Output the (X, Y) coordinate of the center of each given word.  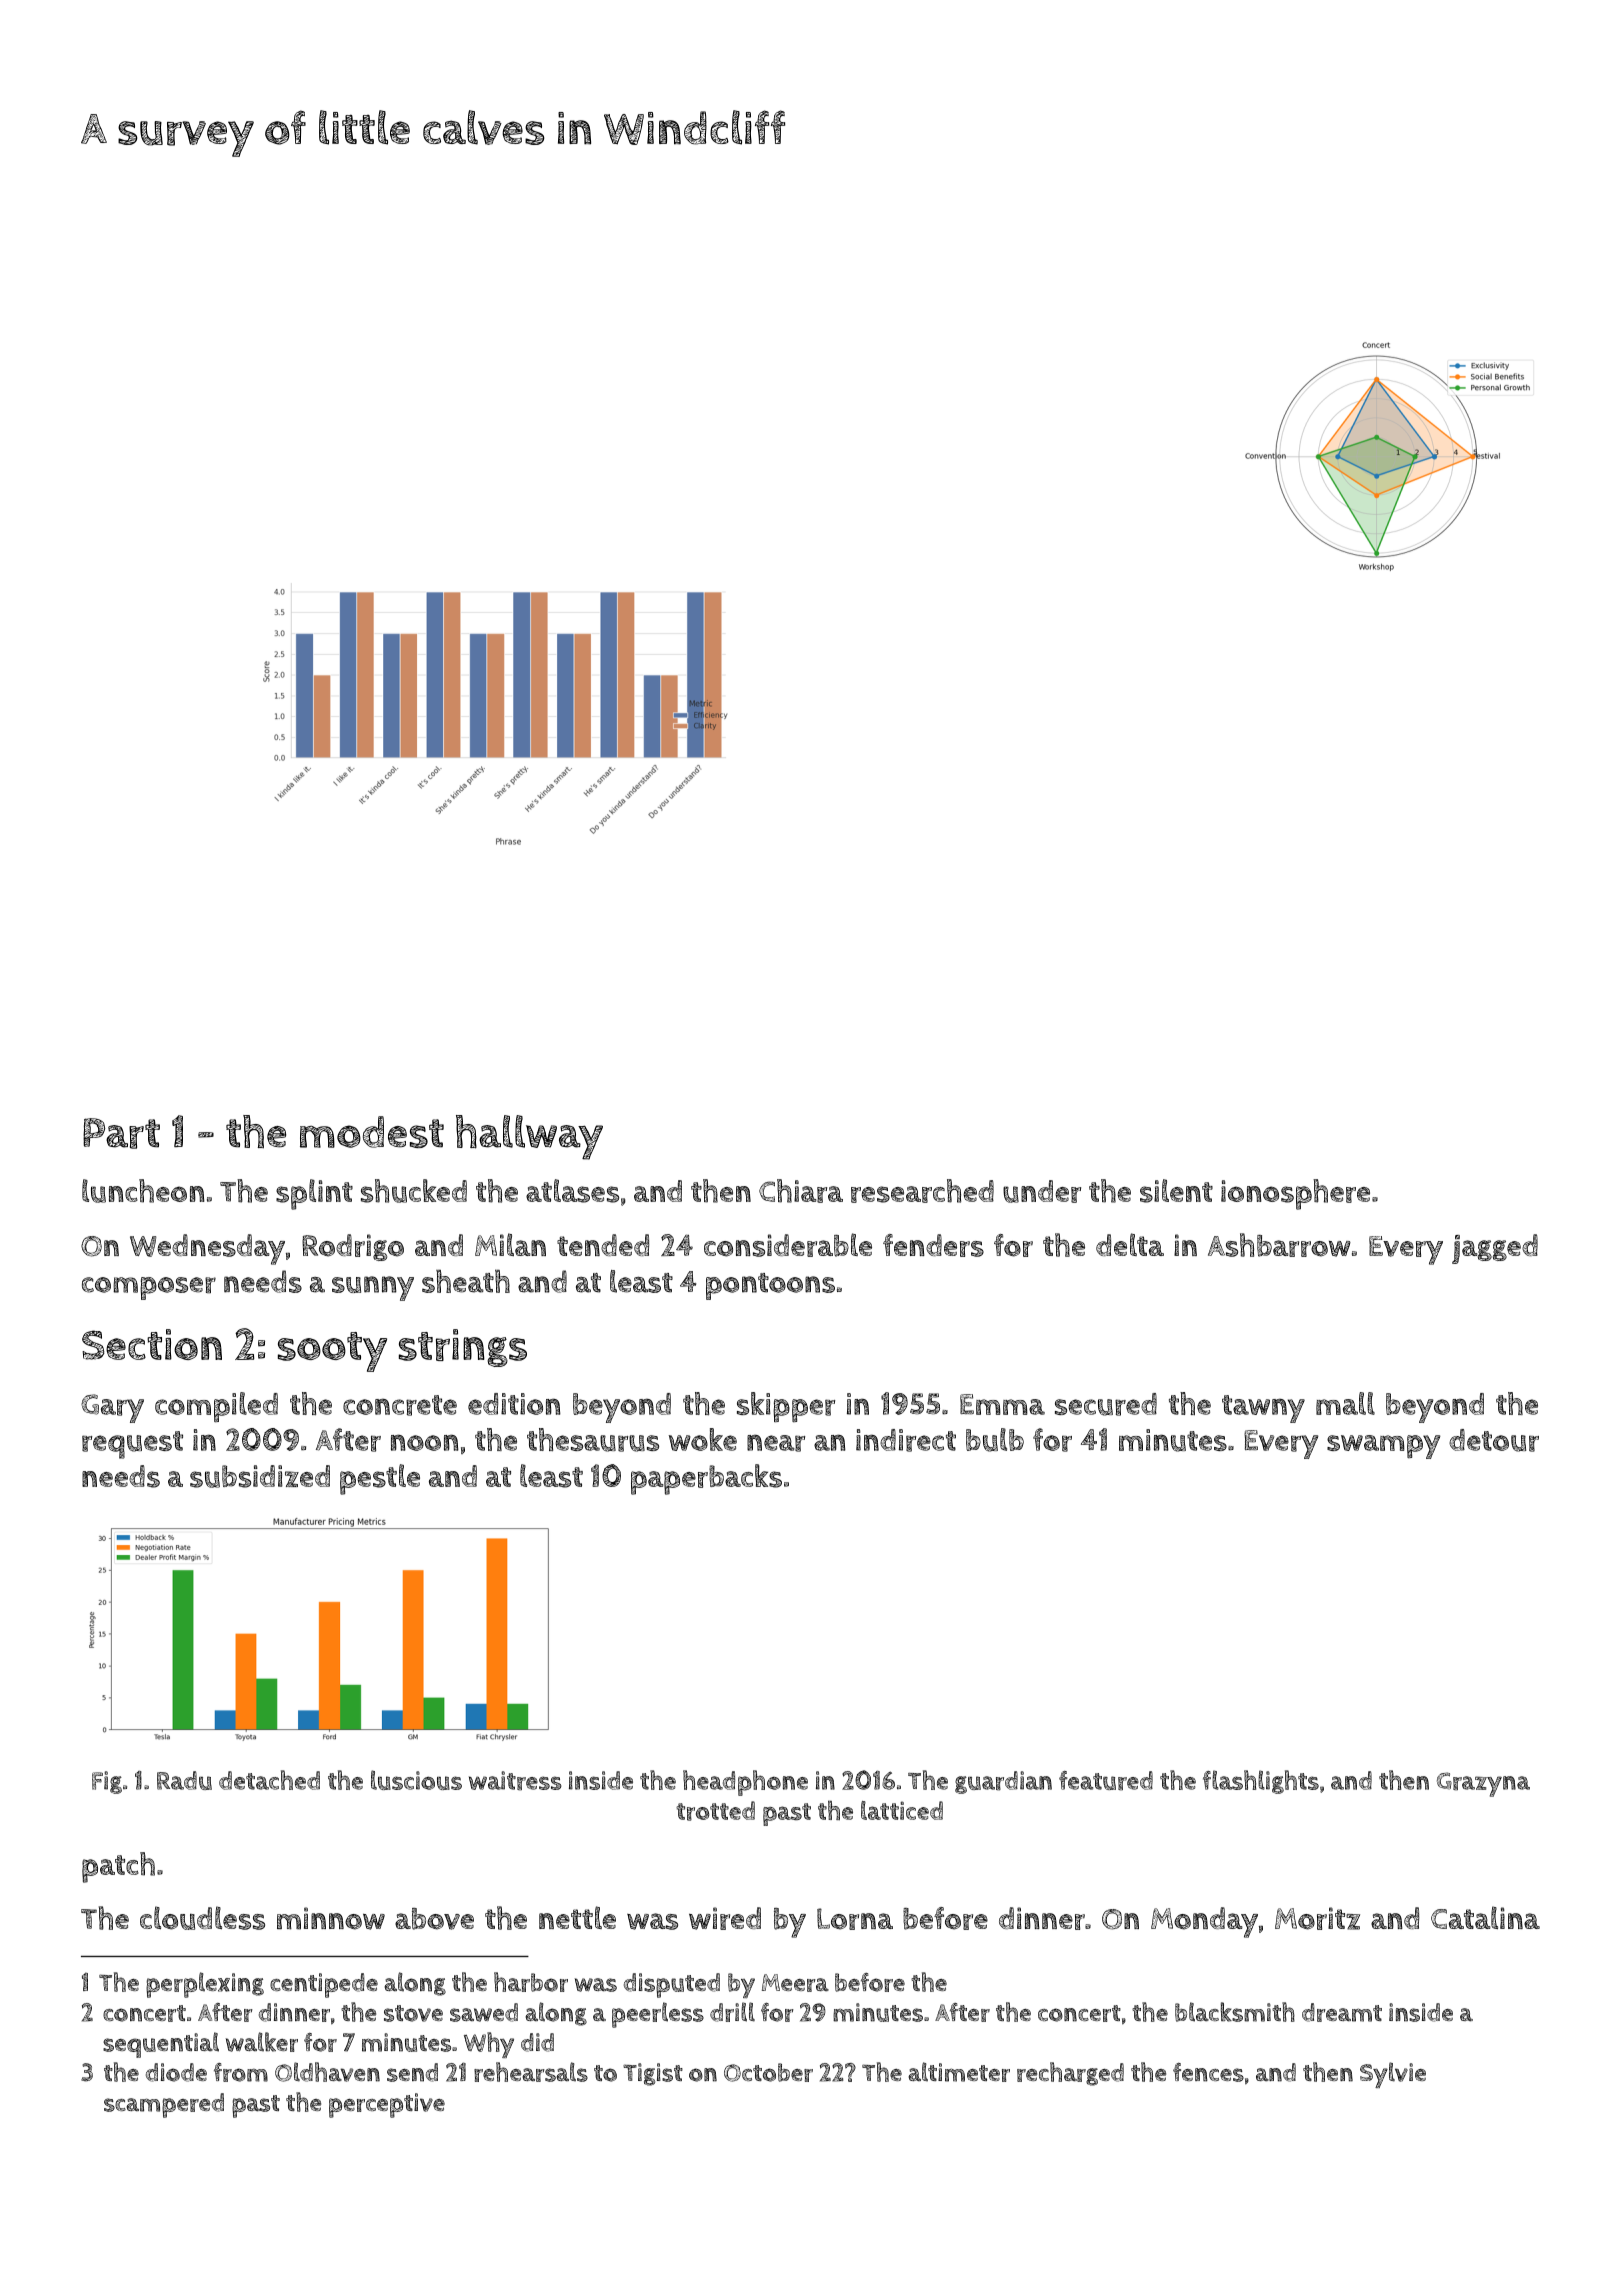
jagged (1495, 1249)
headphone (745, 1783)
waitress (515, 1781)
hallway (529, 1137)
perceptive (387, 2105)
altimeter (959, 2072)
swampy (1384, 1447)
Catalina (1485, 1917)
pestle (380, 1479)
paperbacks (706, 1479)
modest (372, 1132)
